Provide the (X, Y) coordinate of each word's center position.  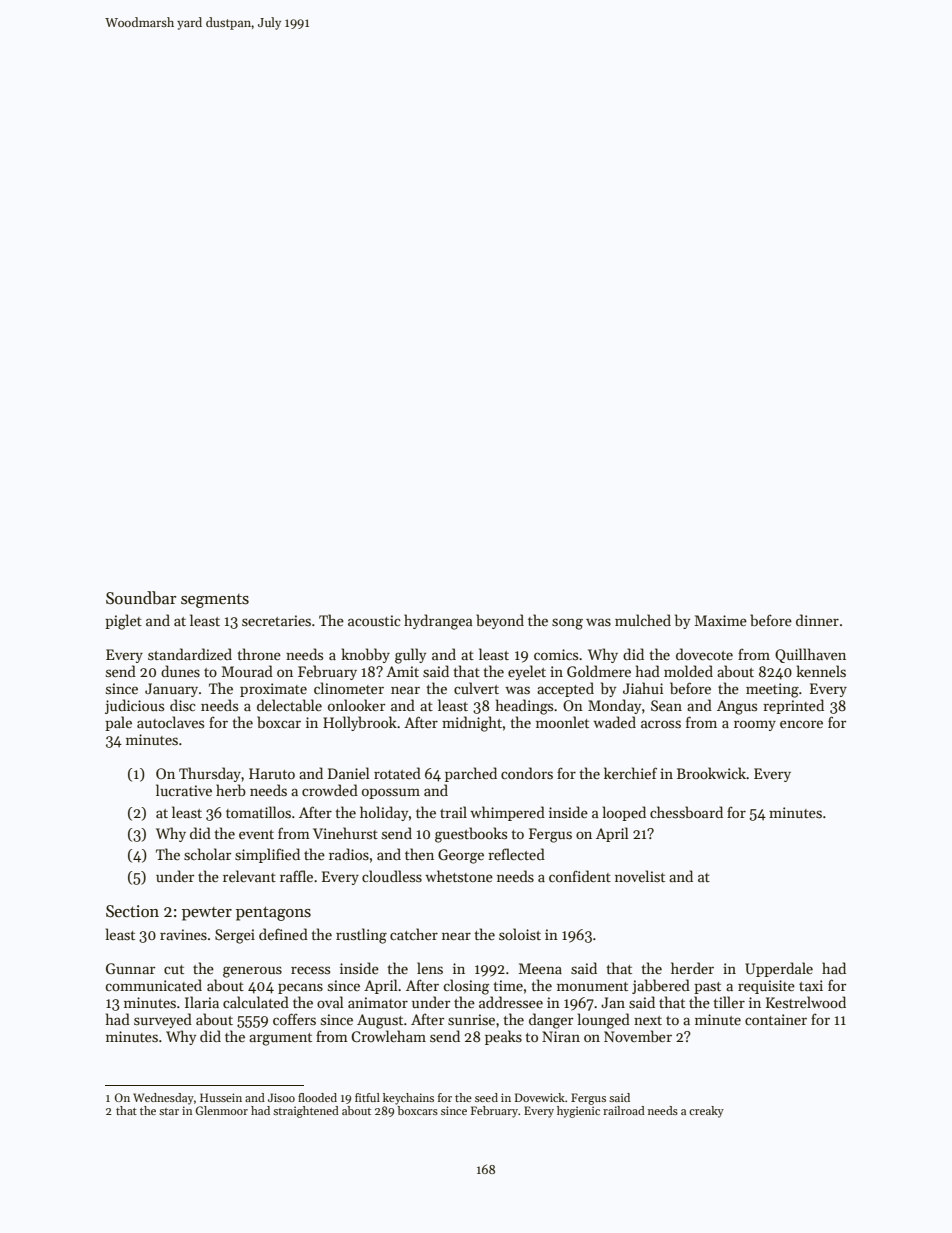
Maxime (721, 620)
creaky (706, 1112)
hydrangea (438, 622)
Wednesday (163, 1099)
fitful (367, 1097)
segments (215, 601)
